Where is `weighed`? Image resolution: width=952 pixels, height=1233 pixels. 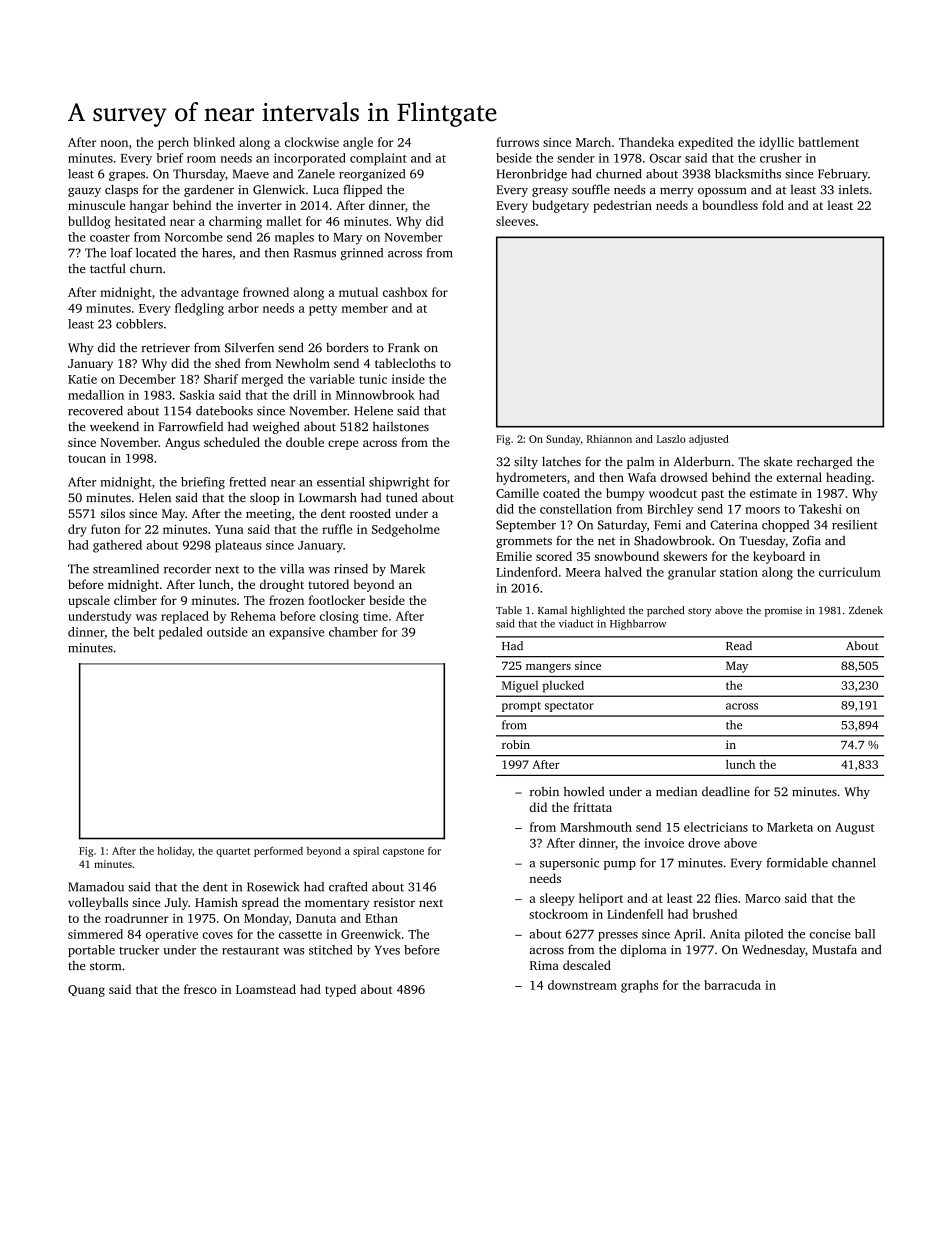
weighed is located at coordinates (276, 427).
